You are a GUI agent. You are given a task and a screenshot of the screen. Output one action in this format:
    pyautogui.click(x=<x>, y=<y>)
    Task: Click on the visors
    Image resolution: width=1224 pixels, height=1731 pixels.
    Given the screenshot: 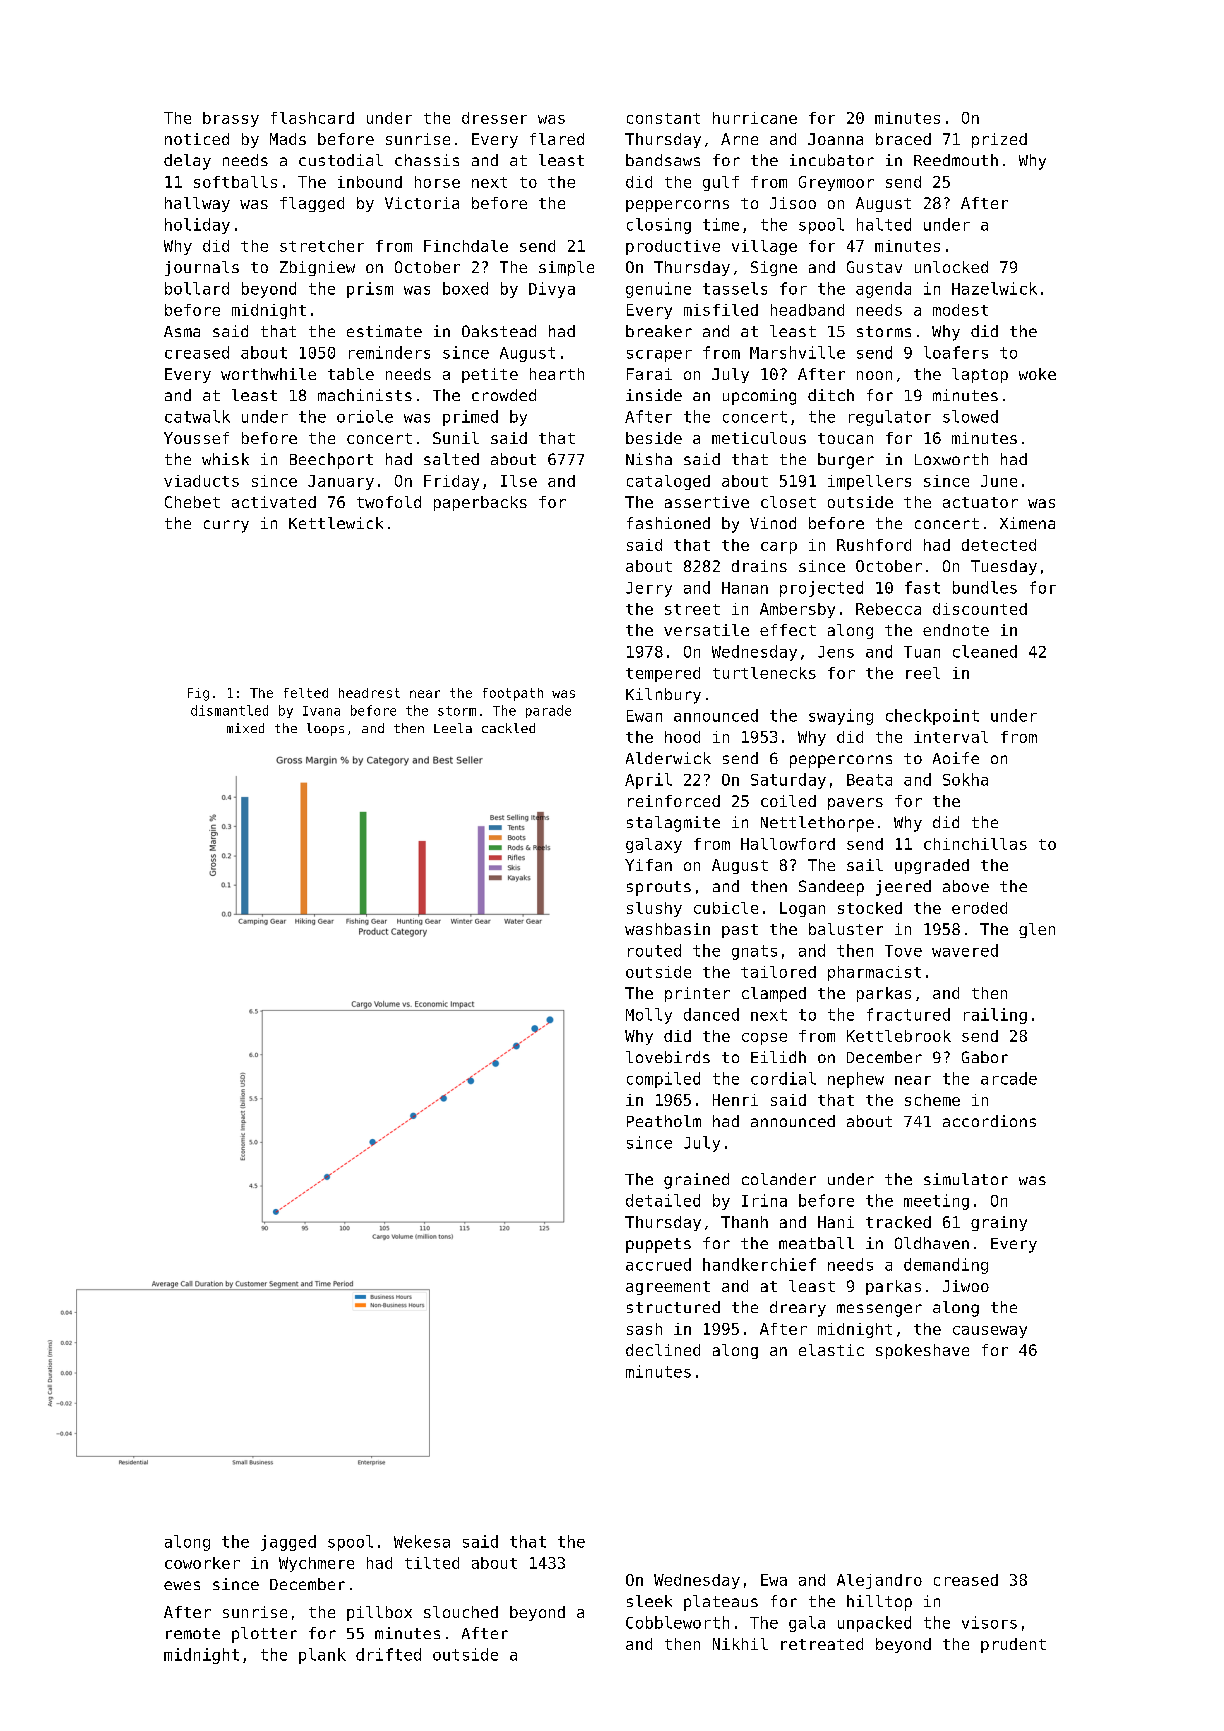 What is the action you would take?
    pyautogui.click(x=989, y=1622)
